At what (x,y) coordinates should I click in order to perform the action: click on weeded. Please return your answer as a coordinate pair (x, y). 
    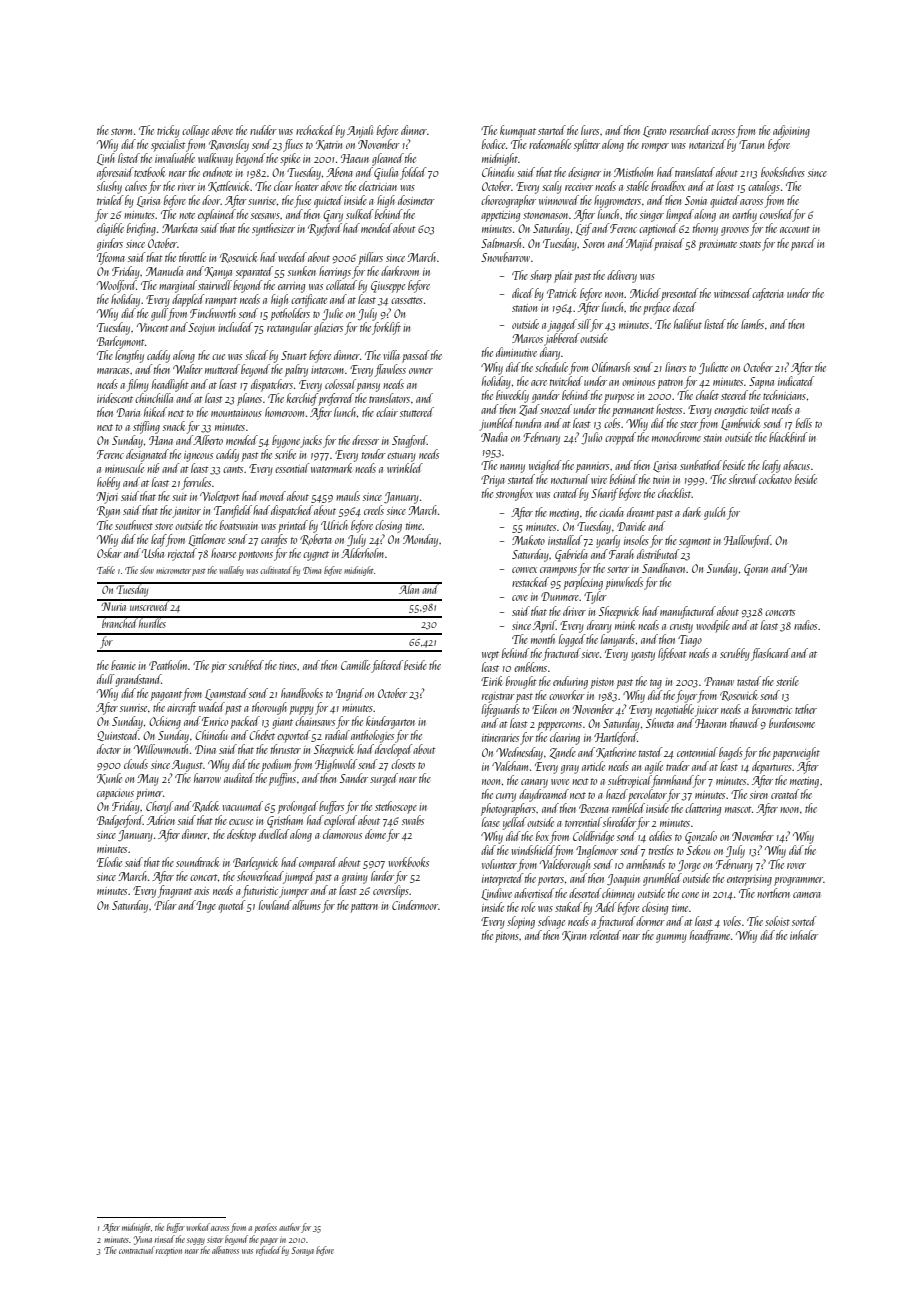
    Looking at the image, I should click on (292, 257).
